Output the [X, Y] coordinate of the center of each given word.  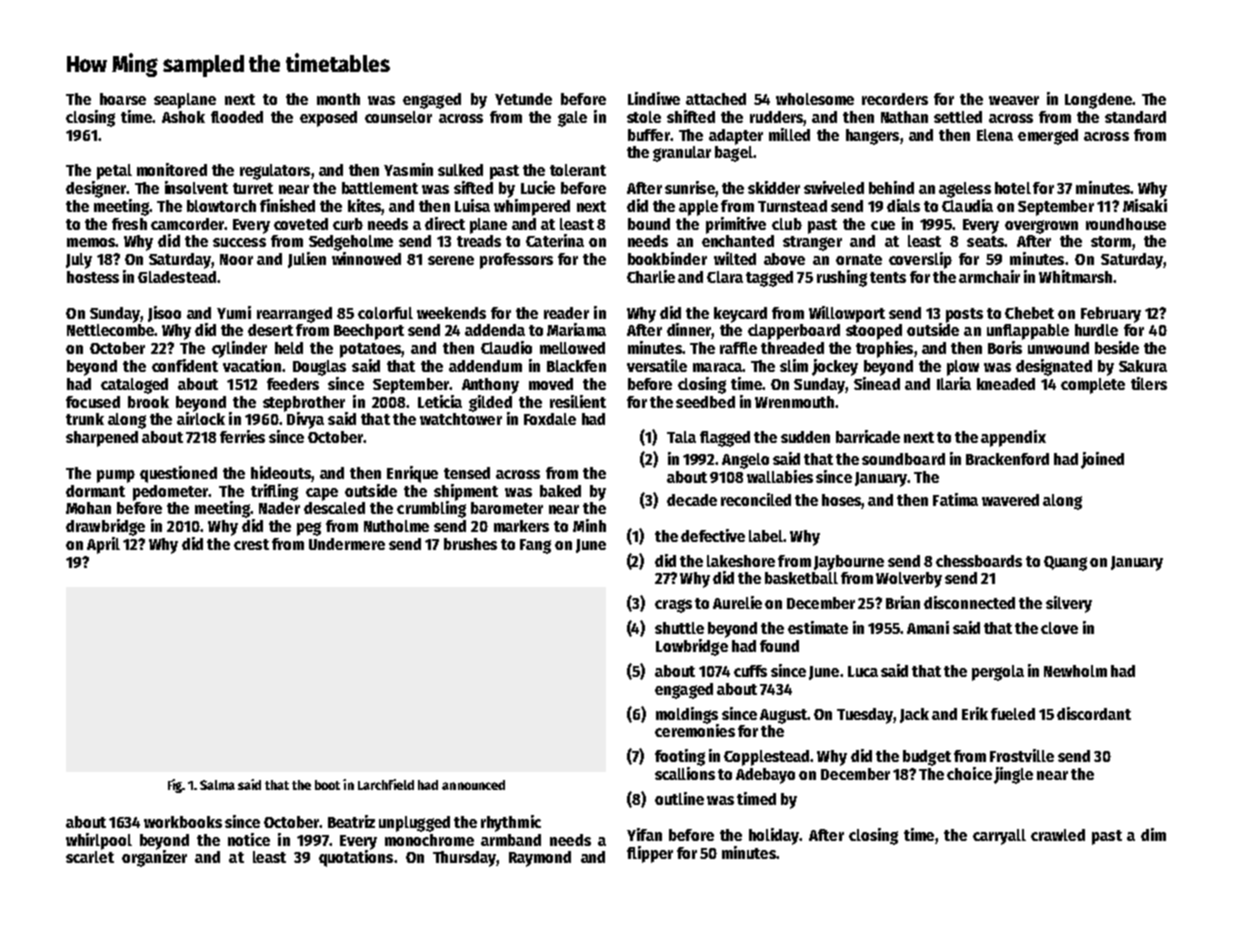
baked [560, 491]
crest [251, 544]
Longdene [1098, 101]
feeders [293, 384]
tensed [467, 473]
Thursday [464, 859]
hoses [842, 500]
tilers [1149, 383]
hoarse [123, 99]
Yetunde [523, 99]
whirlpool [99, 841]
